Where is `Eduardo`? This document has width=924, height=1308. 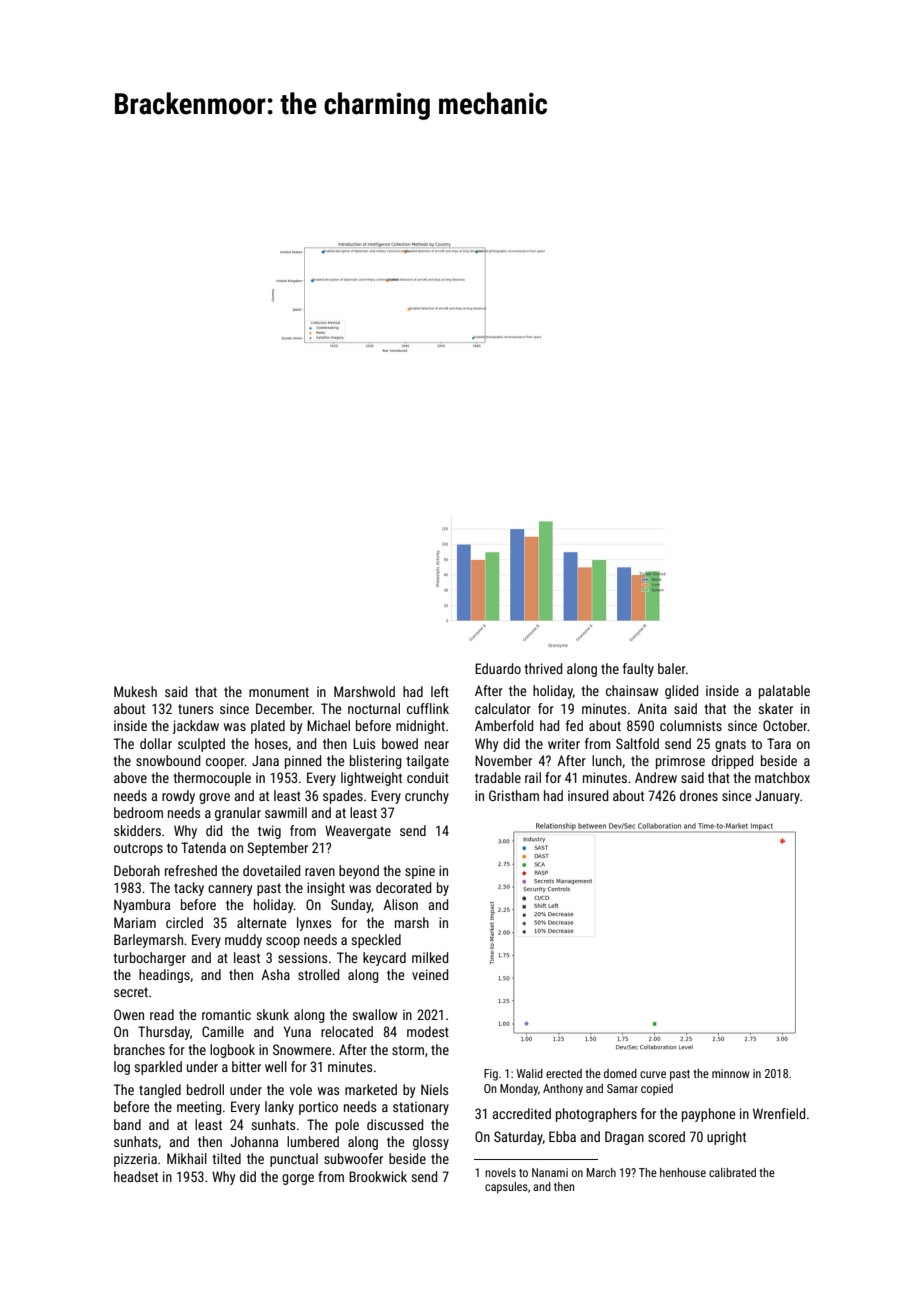
Eduardo is located at coordinates (498, 668).
